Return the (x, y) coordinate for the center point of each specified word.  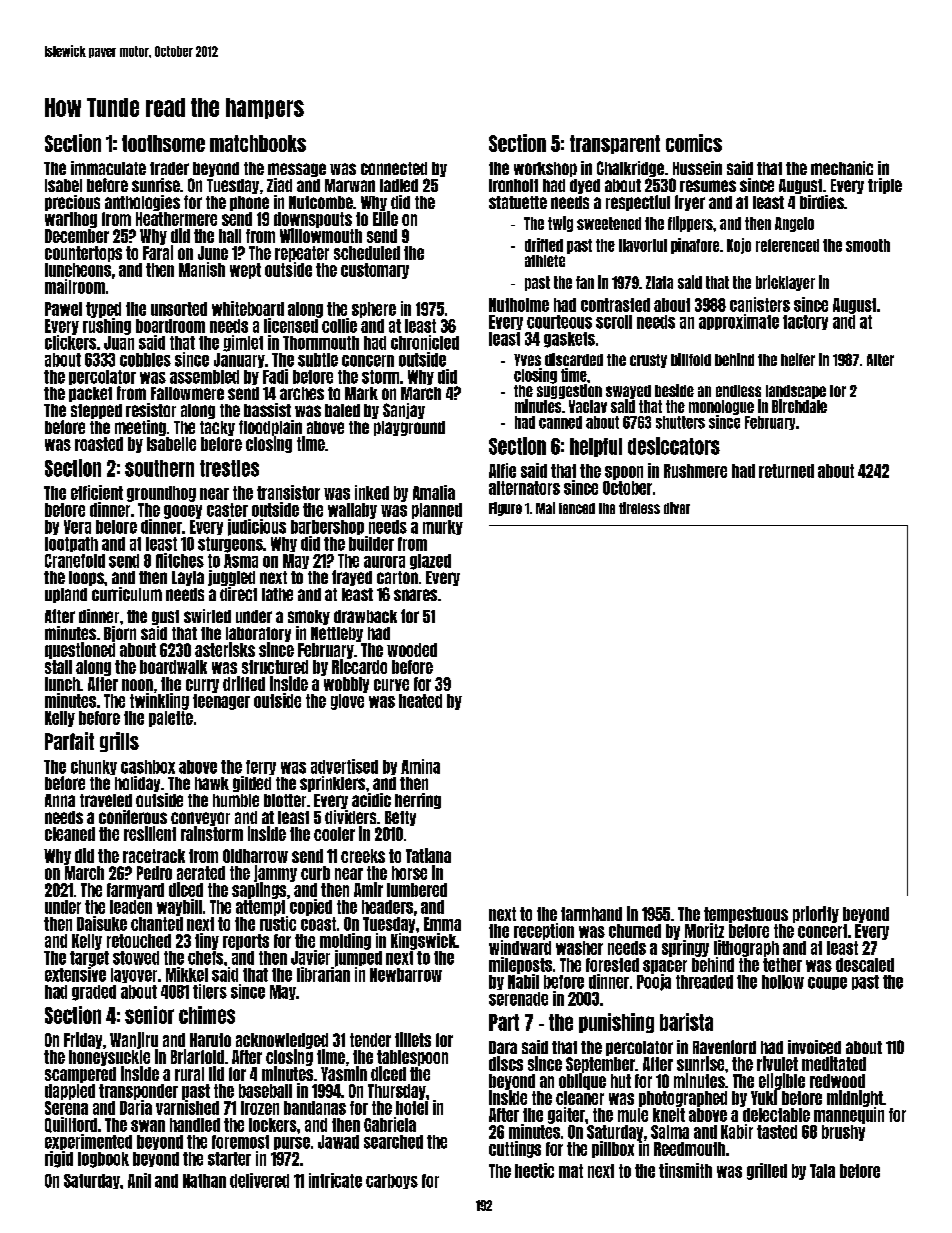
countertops (83, 254)
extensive (75, 974)
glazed (430, 562)
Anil (139, 1180)
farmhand (591, 914)
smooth (868, 245)
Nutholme (519, 305)
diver (677, 508)
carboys (392, 1181)
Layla (188, 578)
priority (816, 914)
